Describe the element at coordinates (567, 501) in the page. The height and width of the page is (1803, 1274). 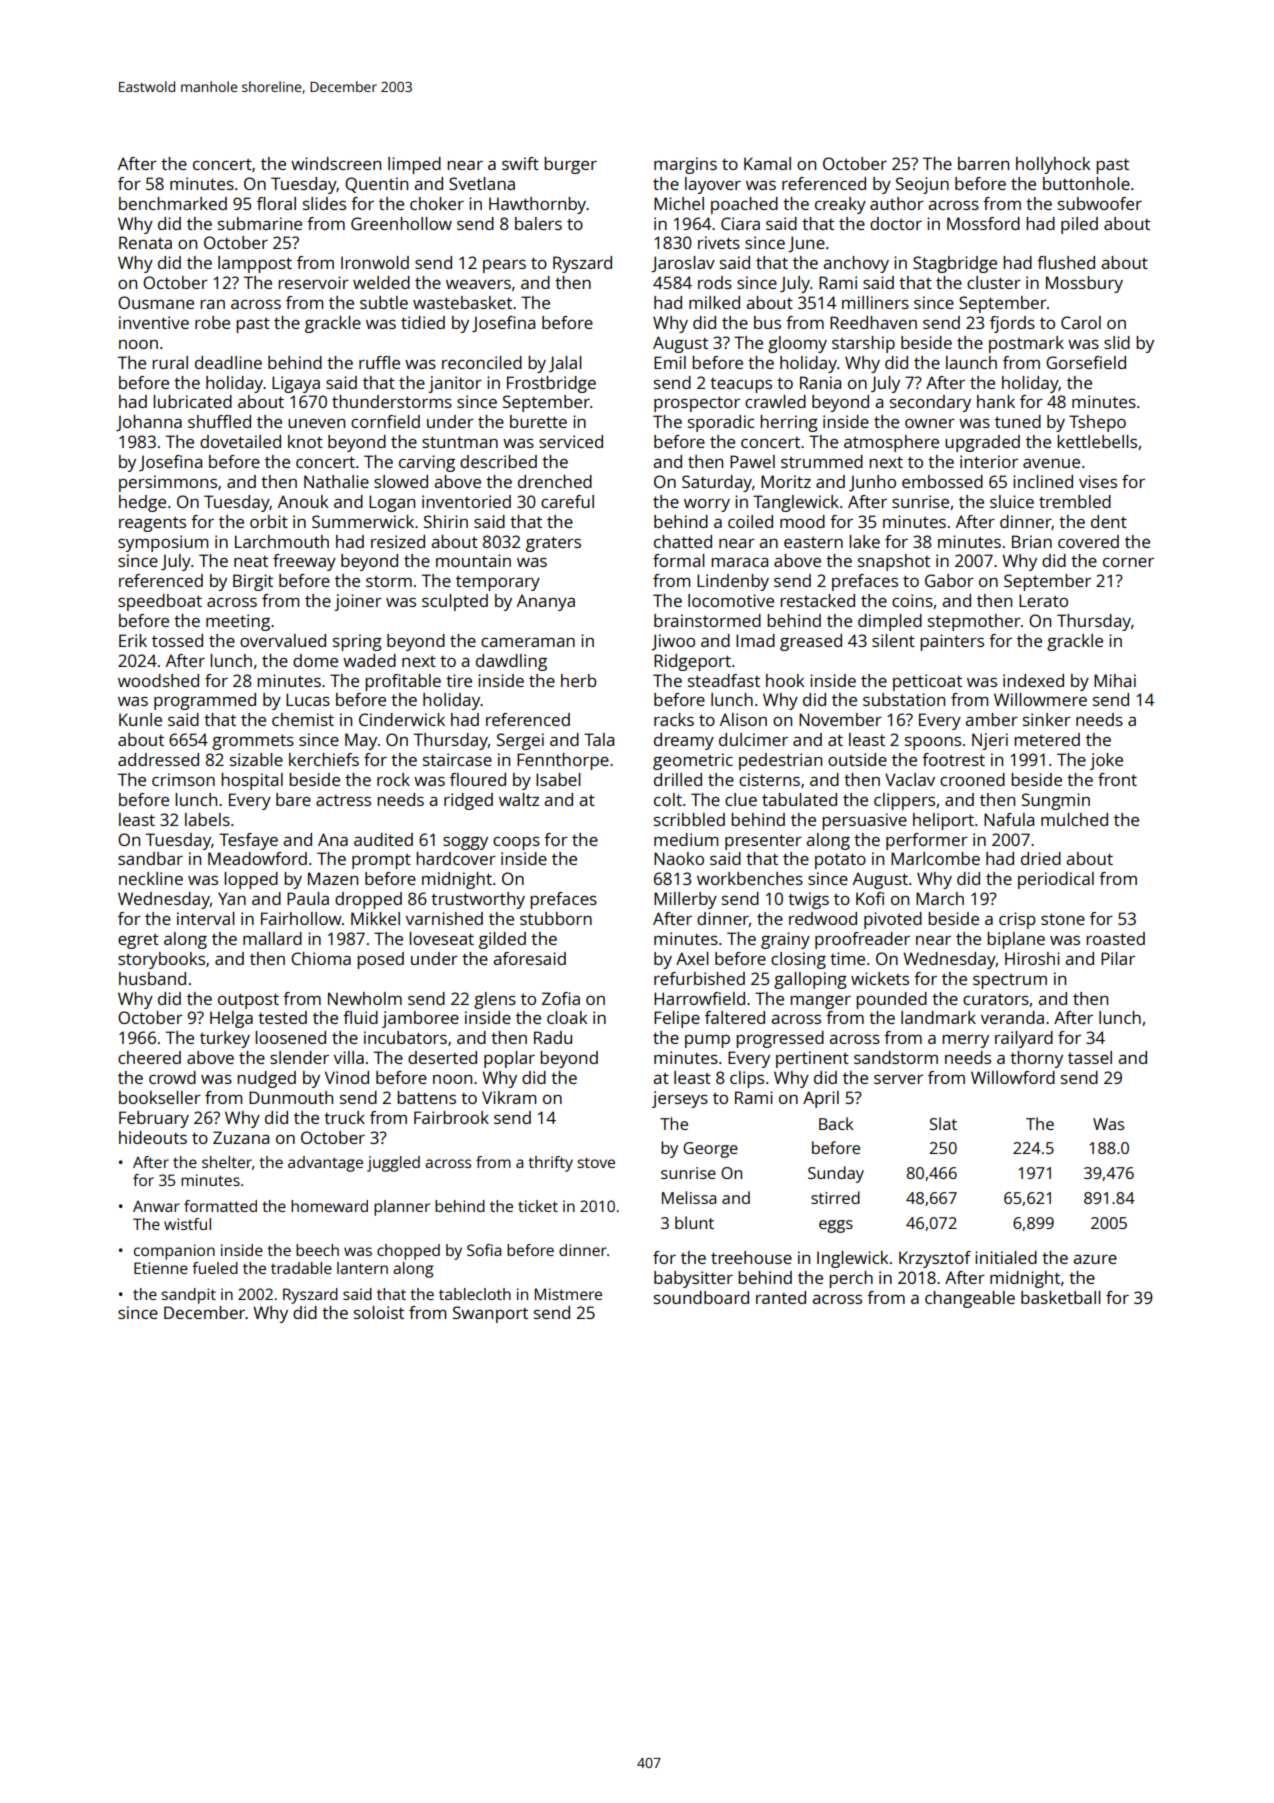
I see `careful` at that location.
